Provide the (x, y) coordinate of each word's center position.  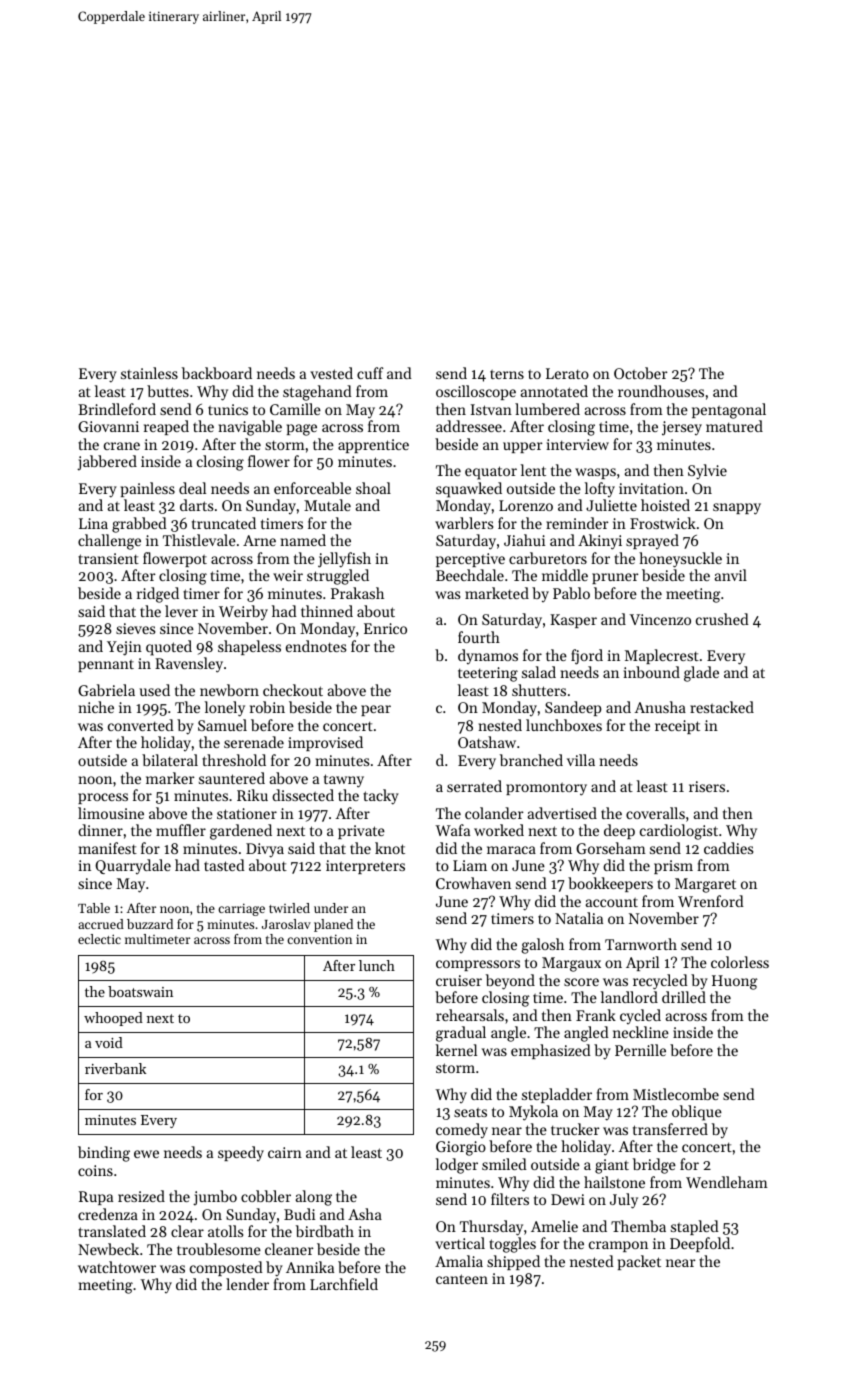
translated (112, 1231)
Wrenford (711, 901)
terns (507, 374)
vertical (460, 1243)
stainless (149, 373)
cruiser (459, 980)
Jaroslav (286, 924)
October (641, 373)
